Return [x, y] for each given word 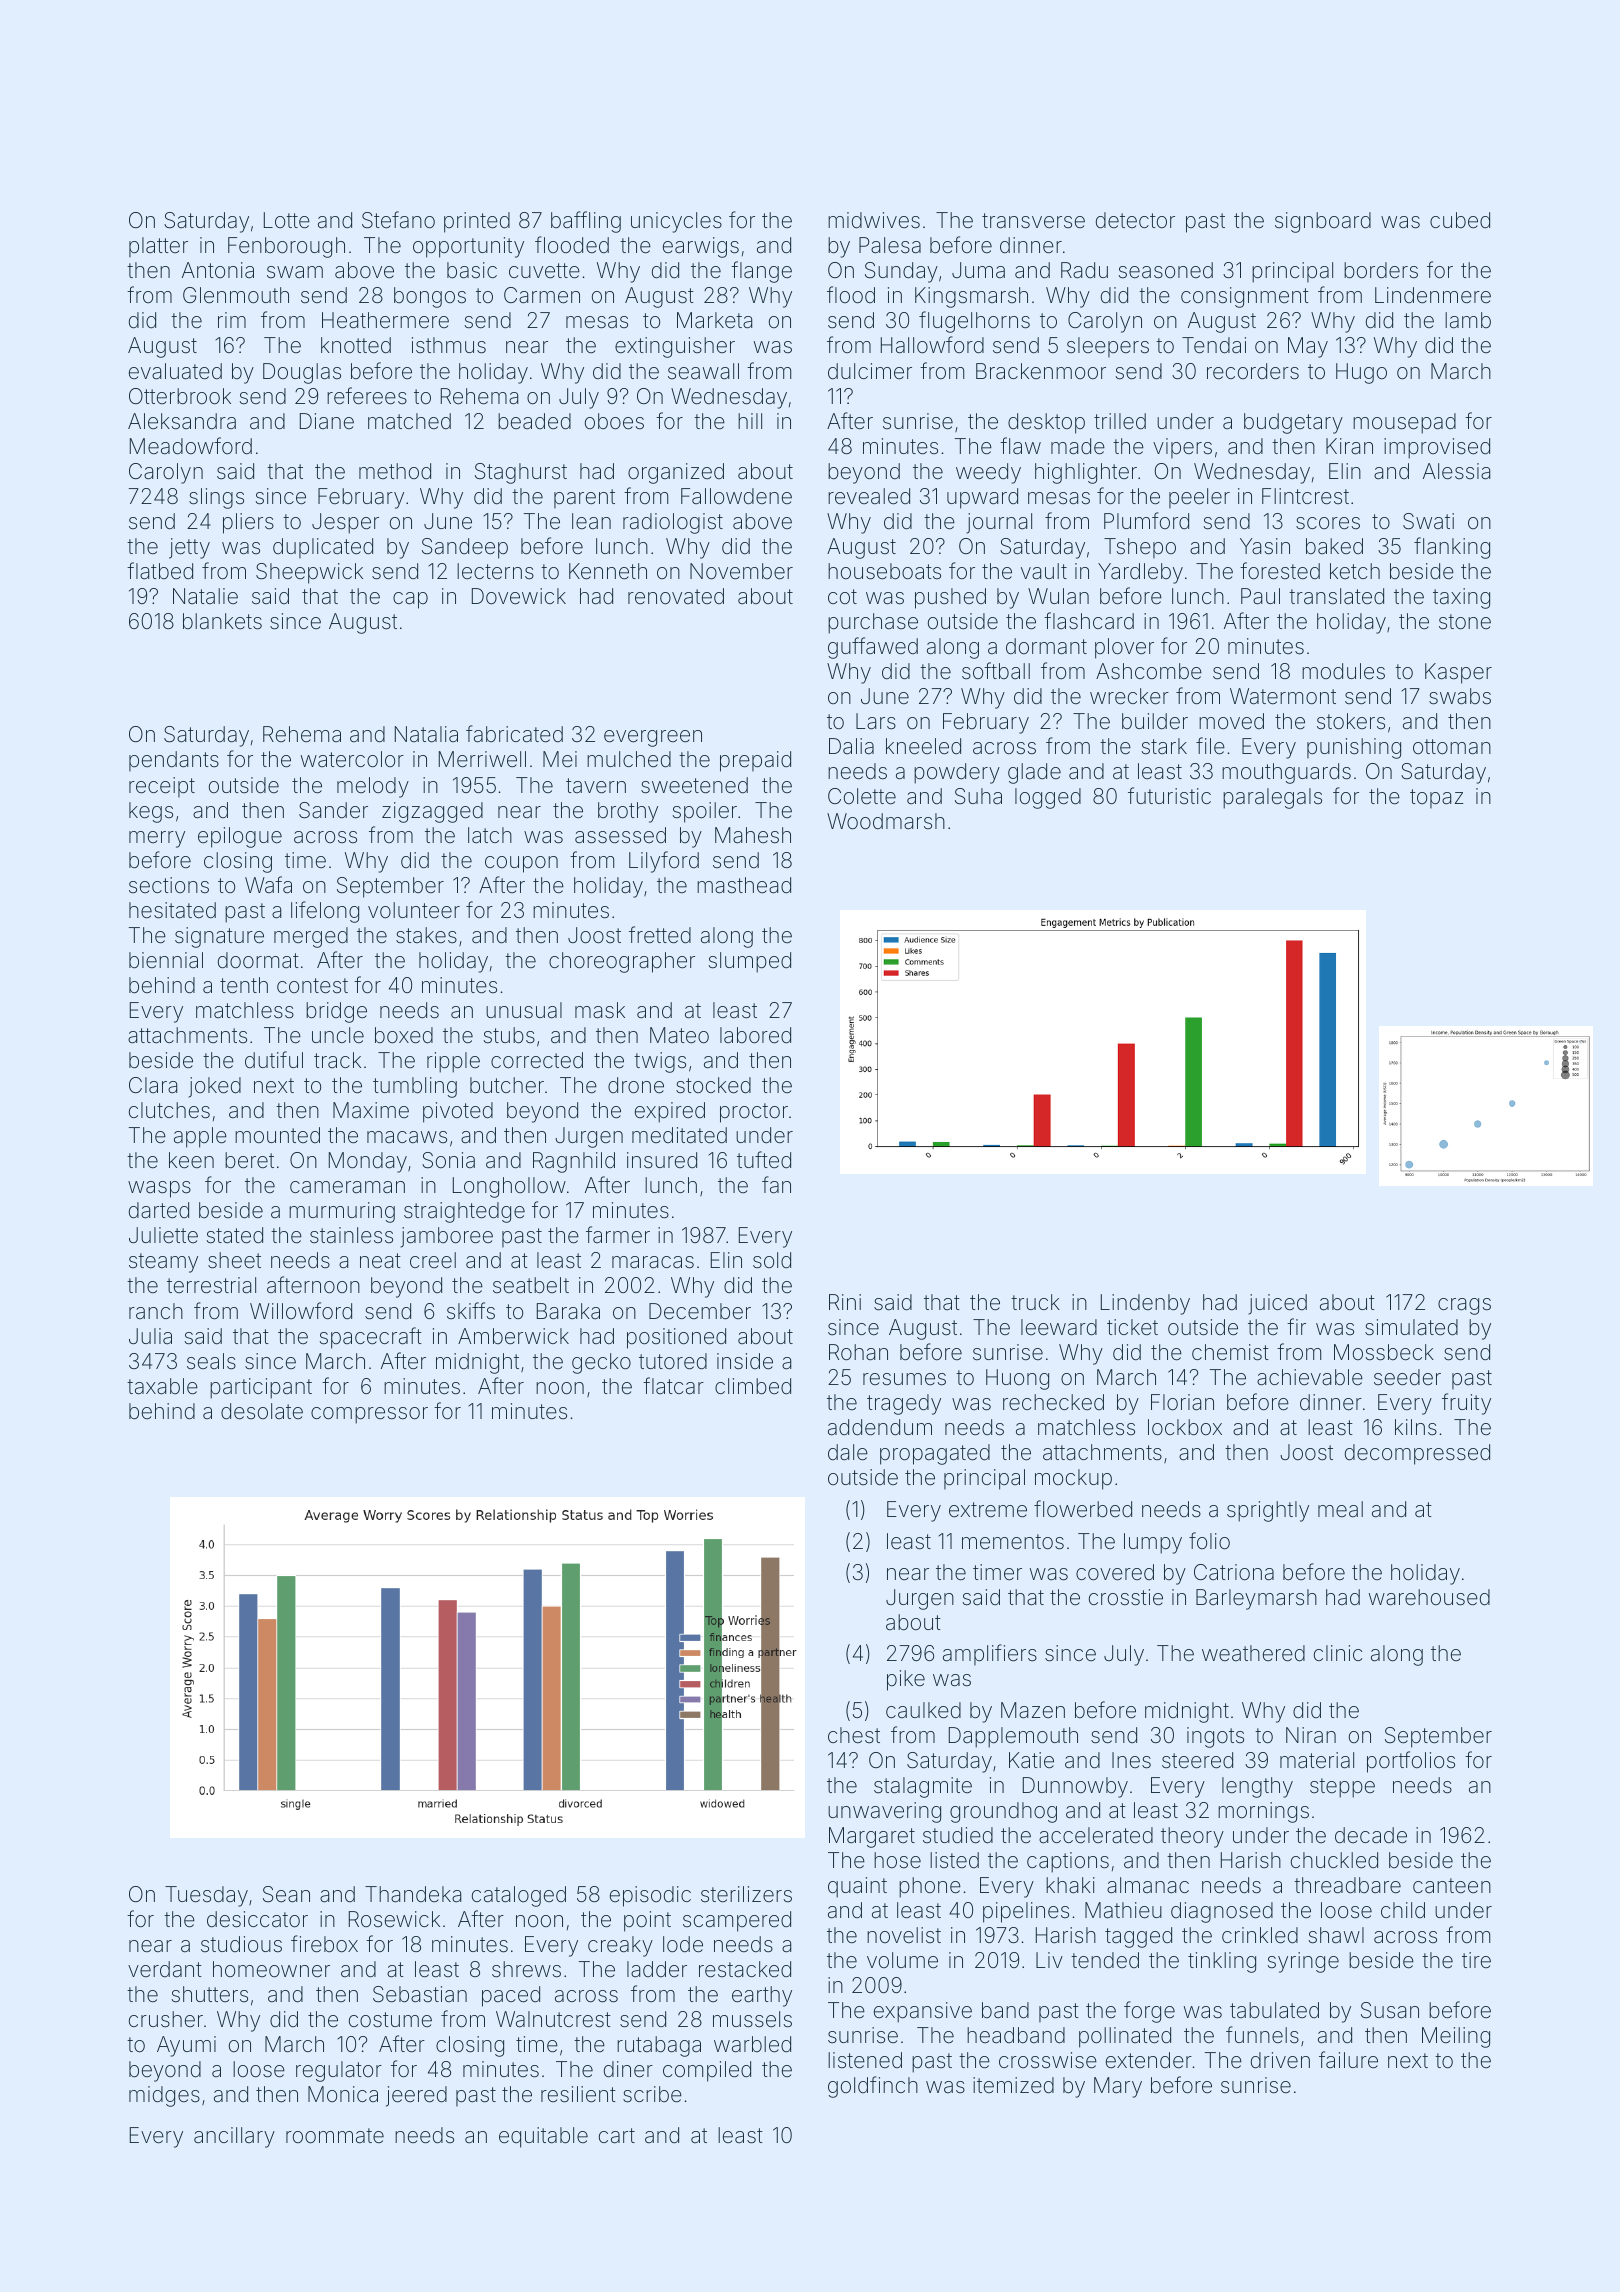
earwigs [701, 247]
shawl [1336, 1935]
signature [219, 937]
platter [158, 247]
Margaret [872, 1837]
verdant [165, 1969]
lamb [1468, 320]
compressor [369, 1415]
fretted [660, 935]
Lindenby [1145, 1304]
